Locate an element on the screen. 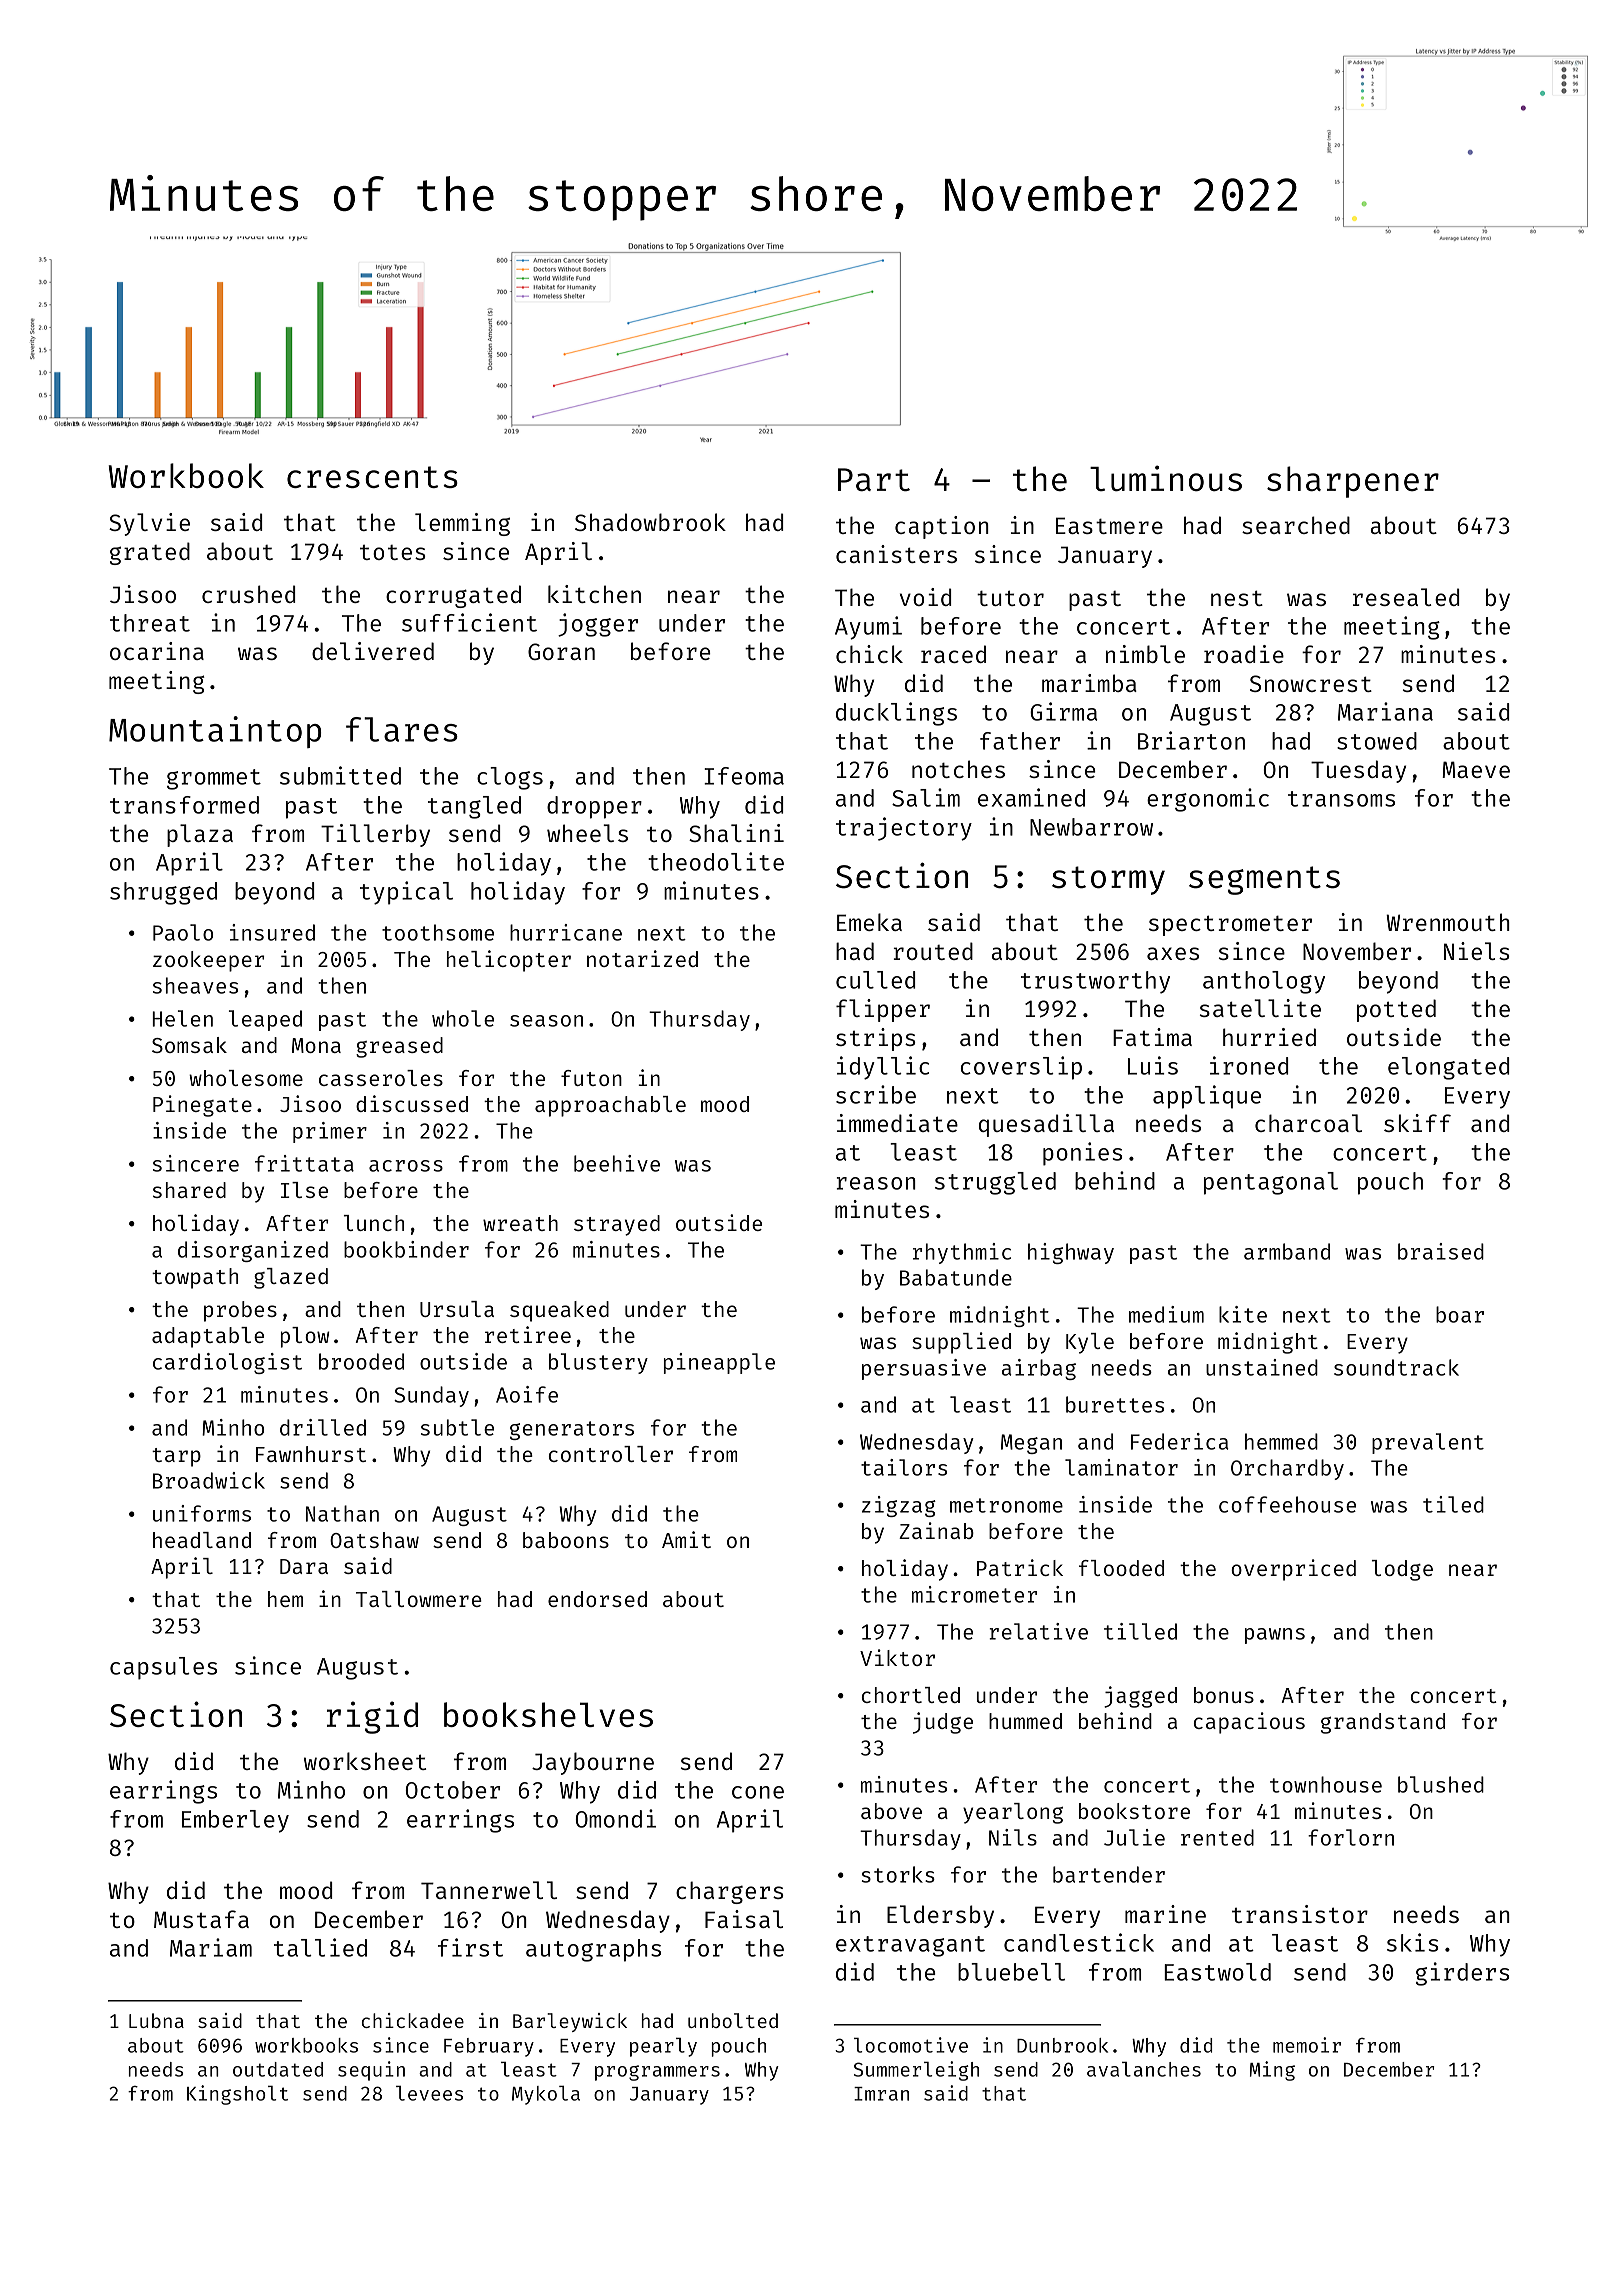 Image resolution: width=1620 pixels, height=2292 pixels. Nils is located at coordinates (1013, 1837).
